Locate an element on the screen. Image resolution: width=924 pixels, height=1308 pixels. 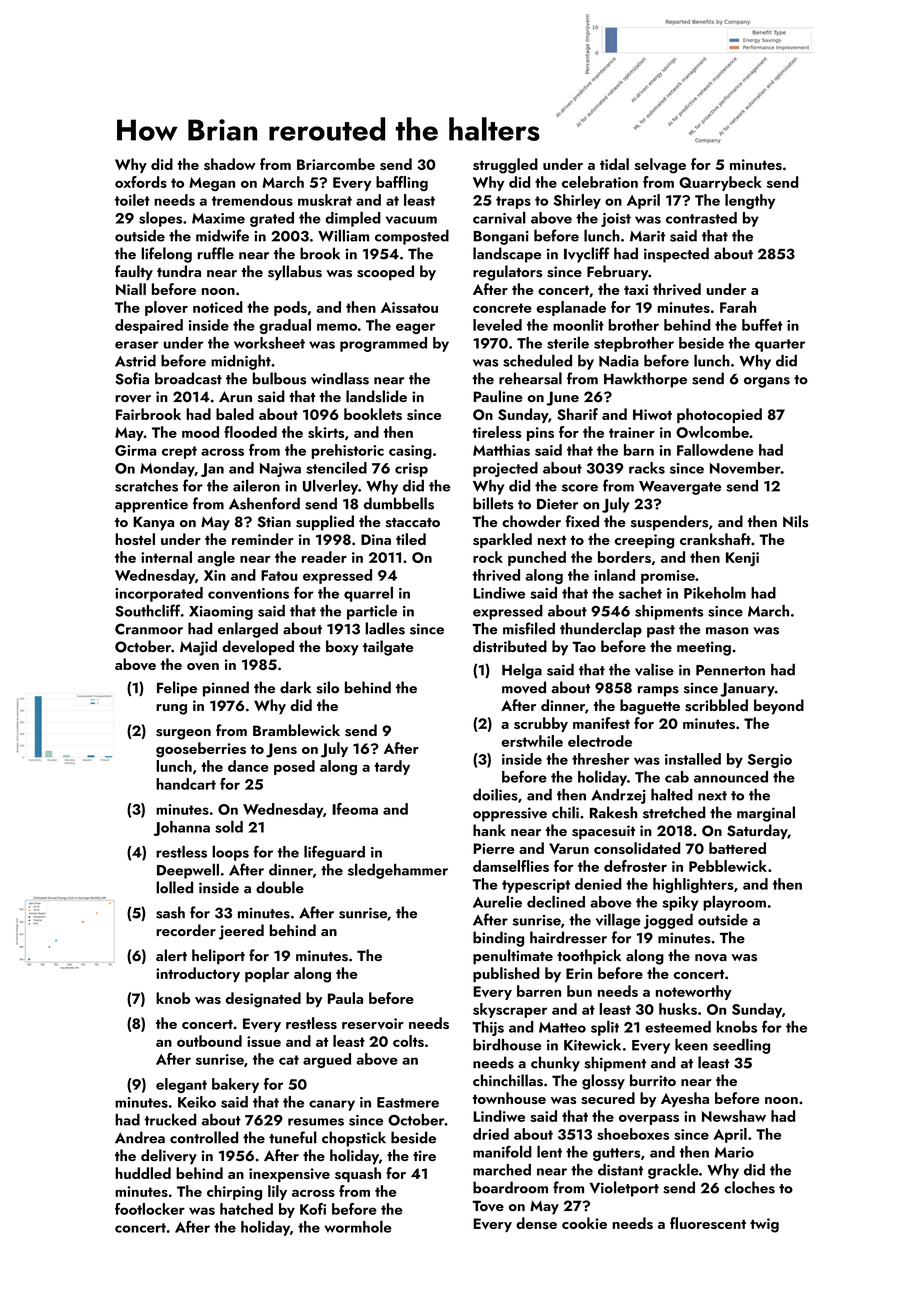
toilet is located at coordinates (132, 200).
